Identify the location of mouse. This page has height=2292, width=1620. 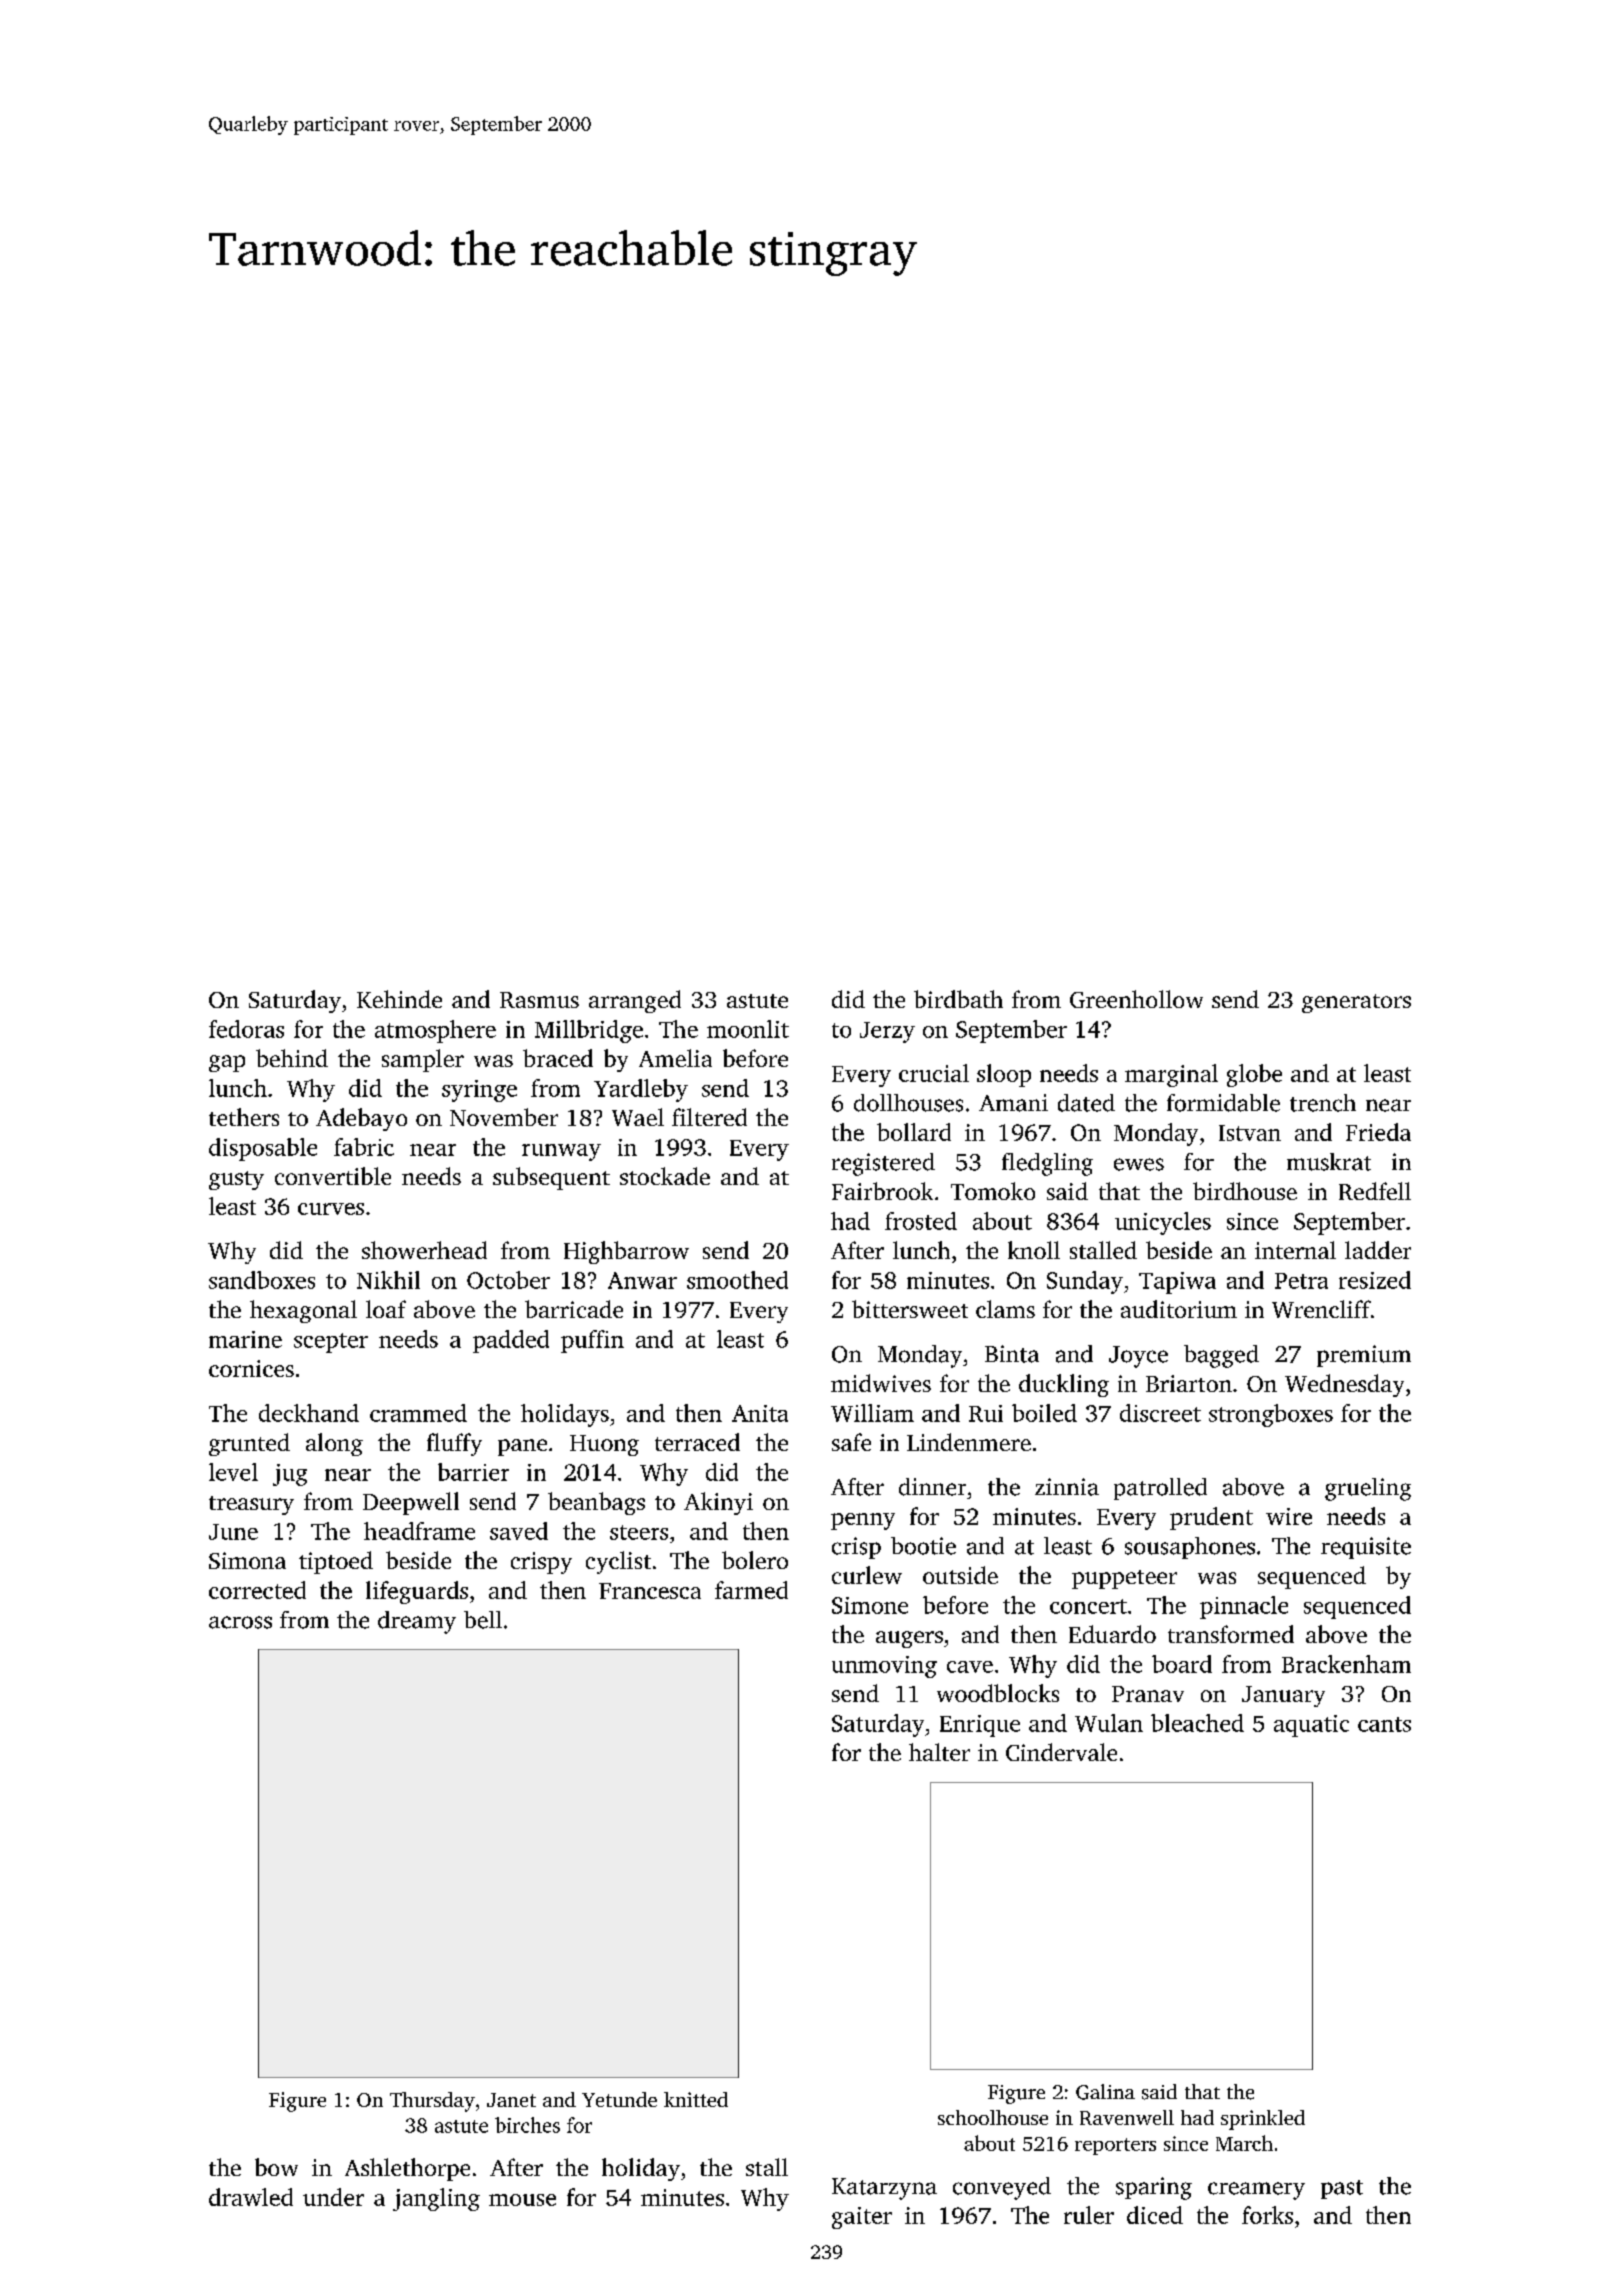
(522, 2200).
